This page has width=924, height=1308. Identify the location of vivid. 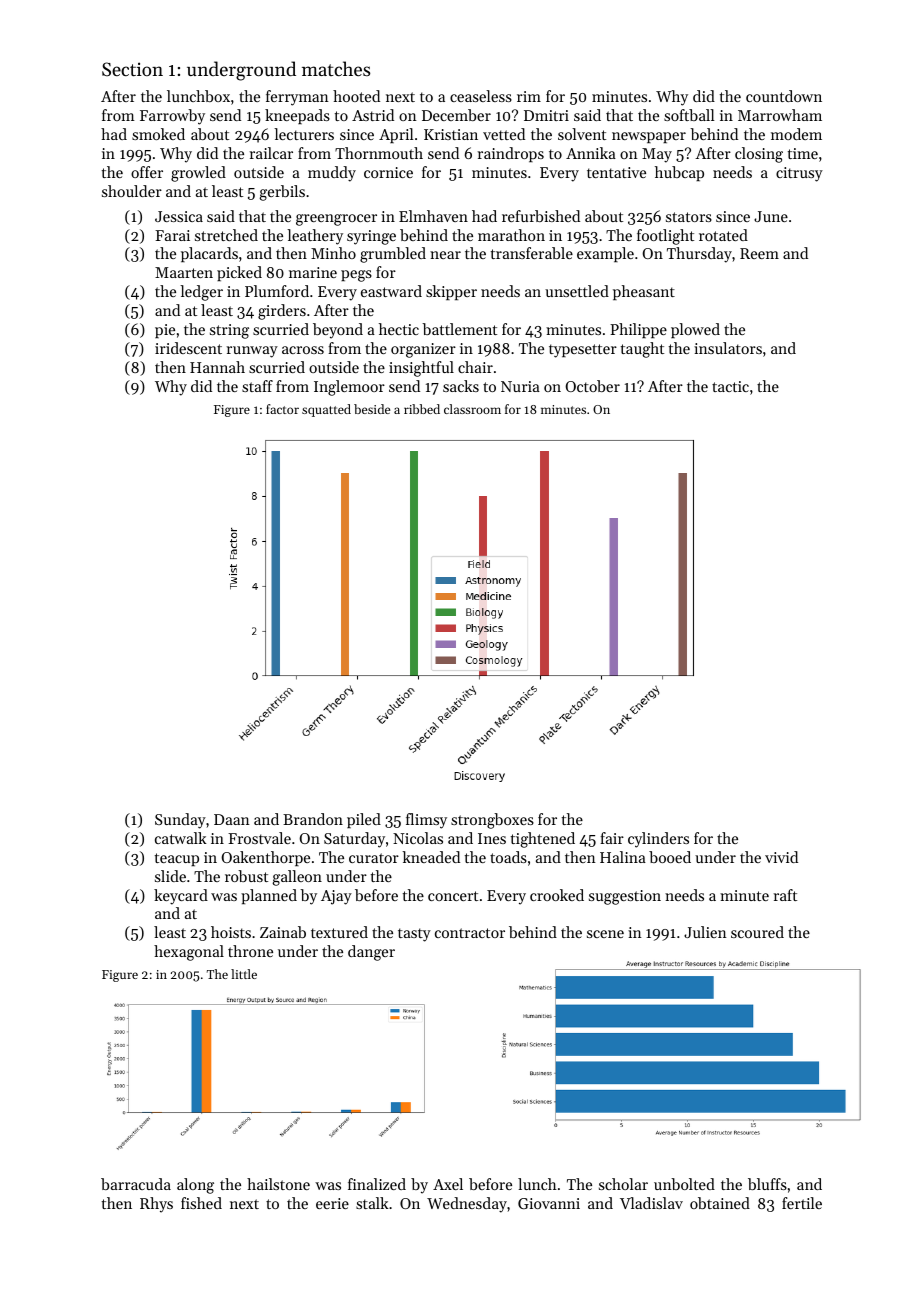
(781, 857).
